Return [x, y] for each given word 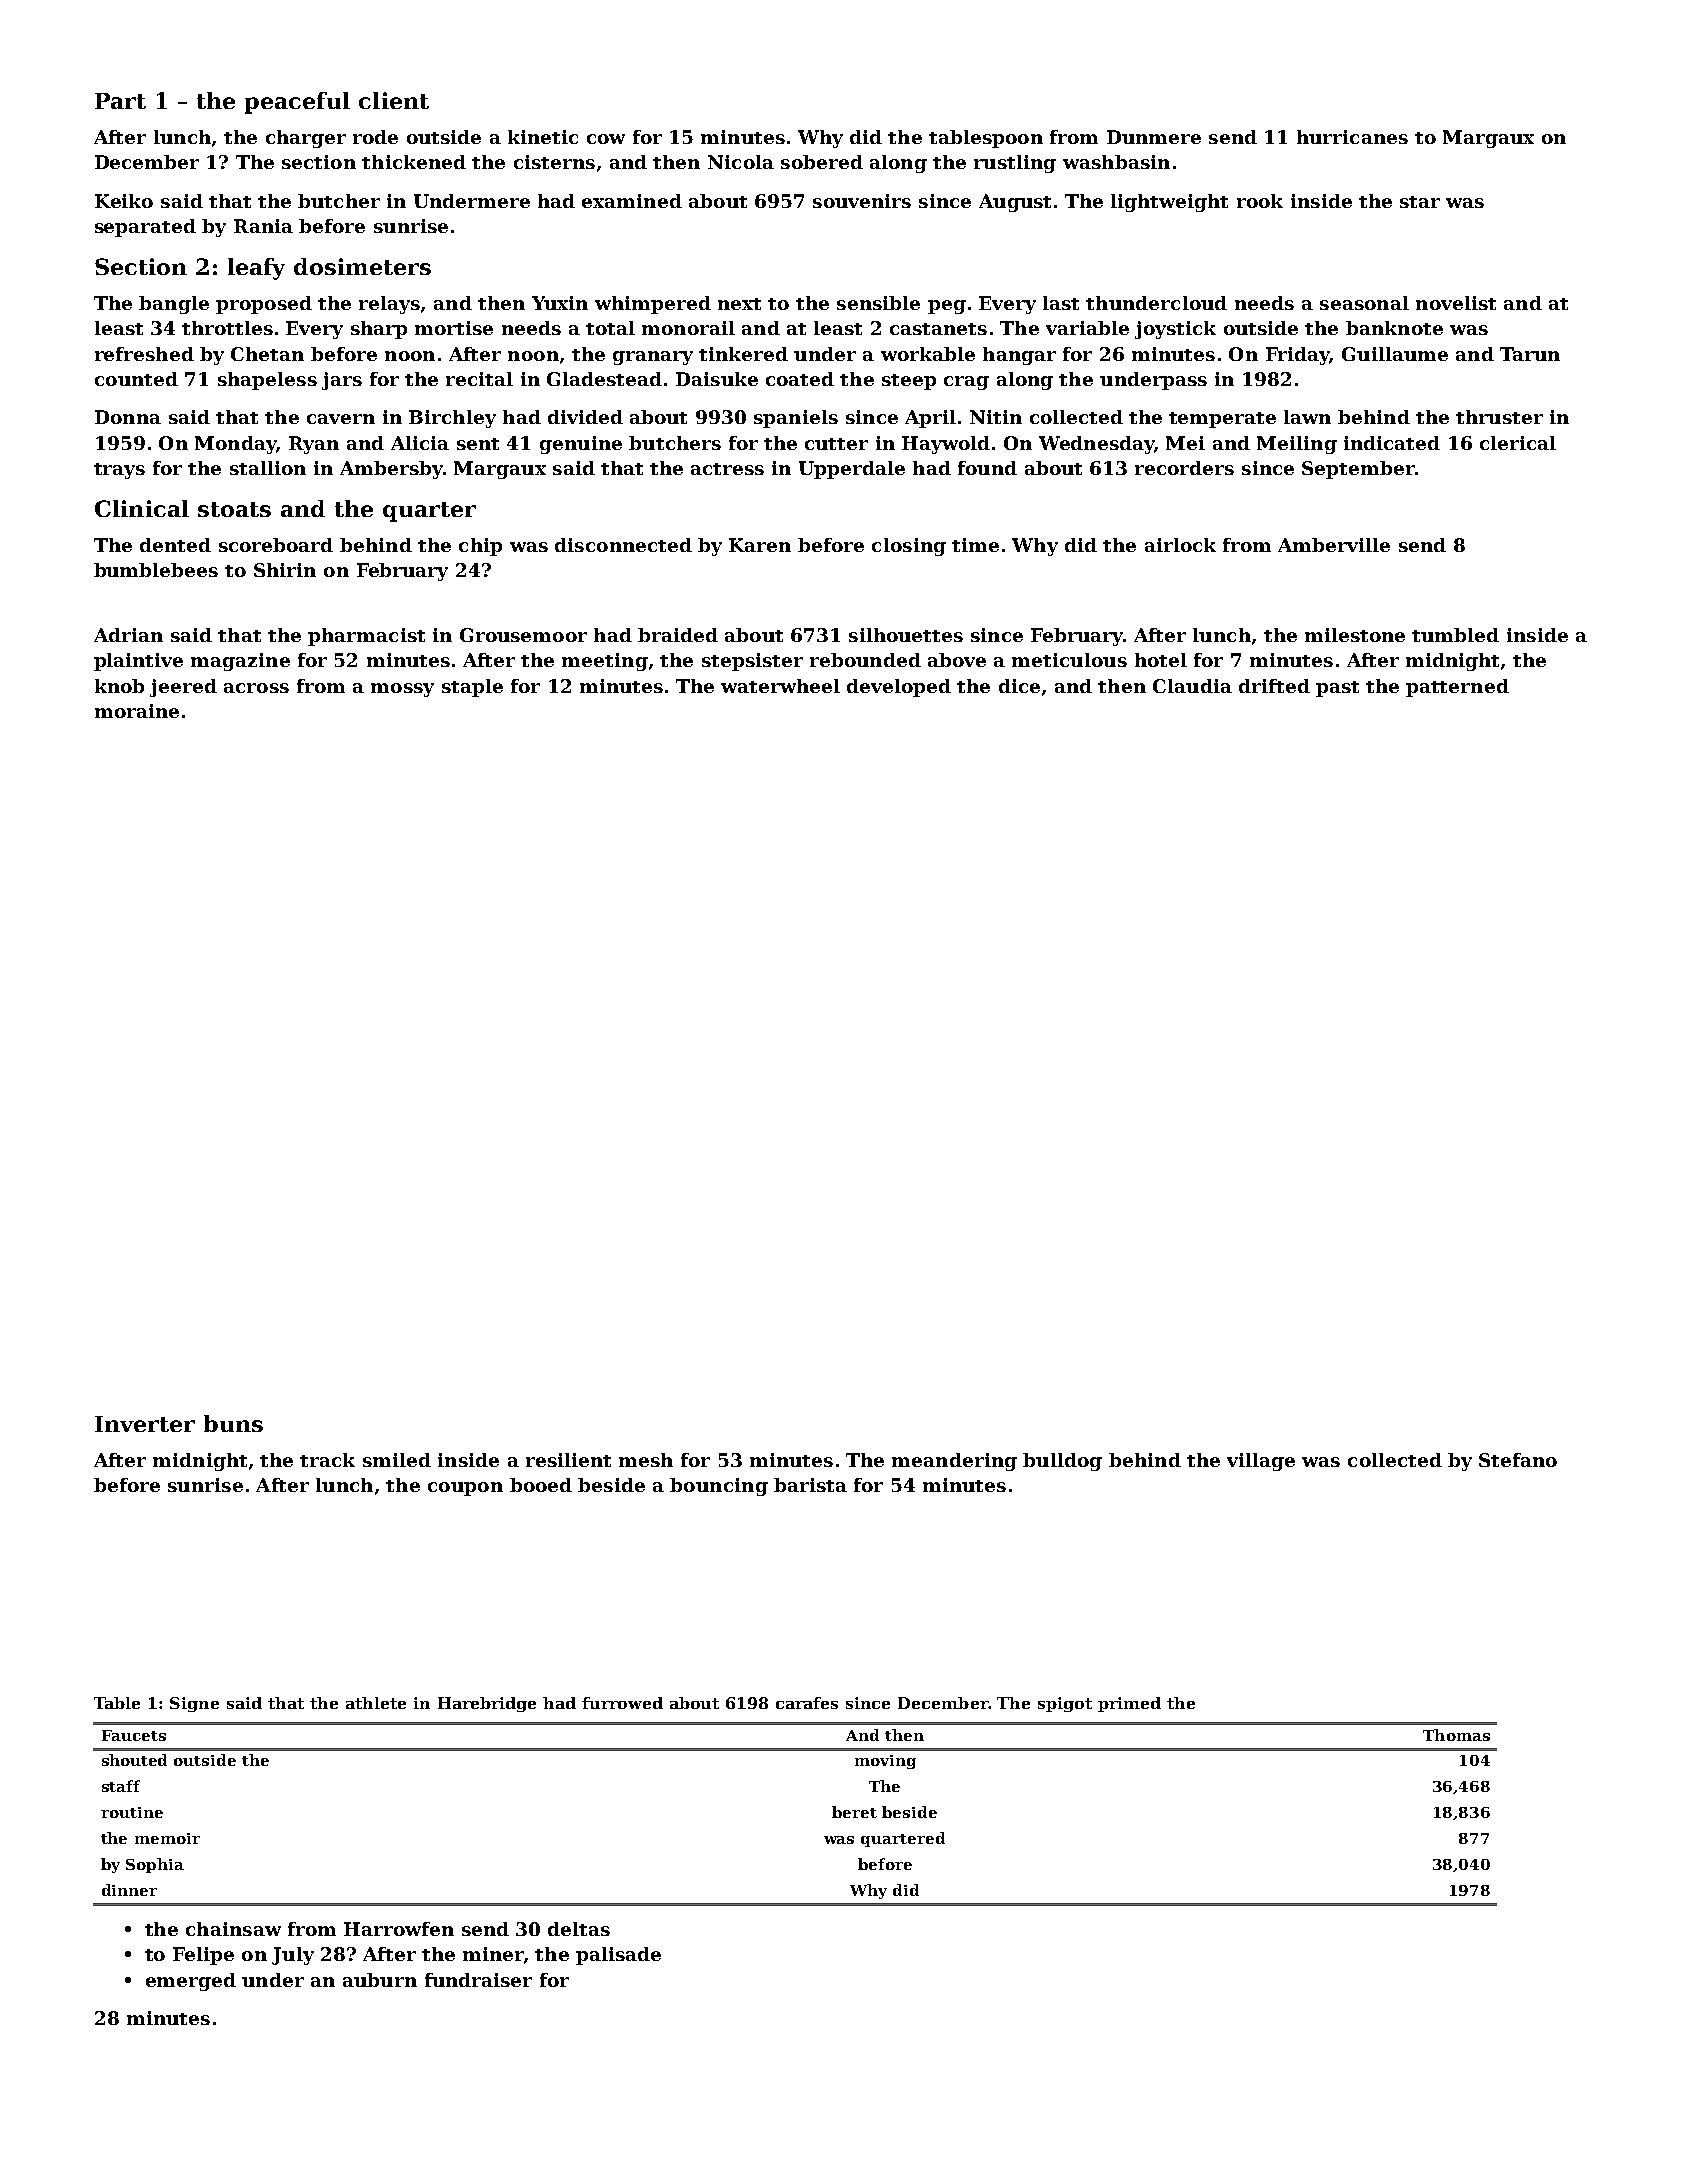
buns [233, 1423]
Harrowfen [399, 1929]
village [1261, 1462]
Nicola [741, 162]
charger [306, 139]
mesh [646, 1460]
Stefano [1518, 1460]
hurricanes [1352, 137]
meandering [954, 1462]
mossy [402, 690]
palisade [618, 1956]
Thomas [1456, 1735]
